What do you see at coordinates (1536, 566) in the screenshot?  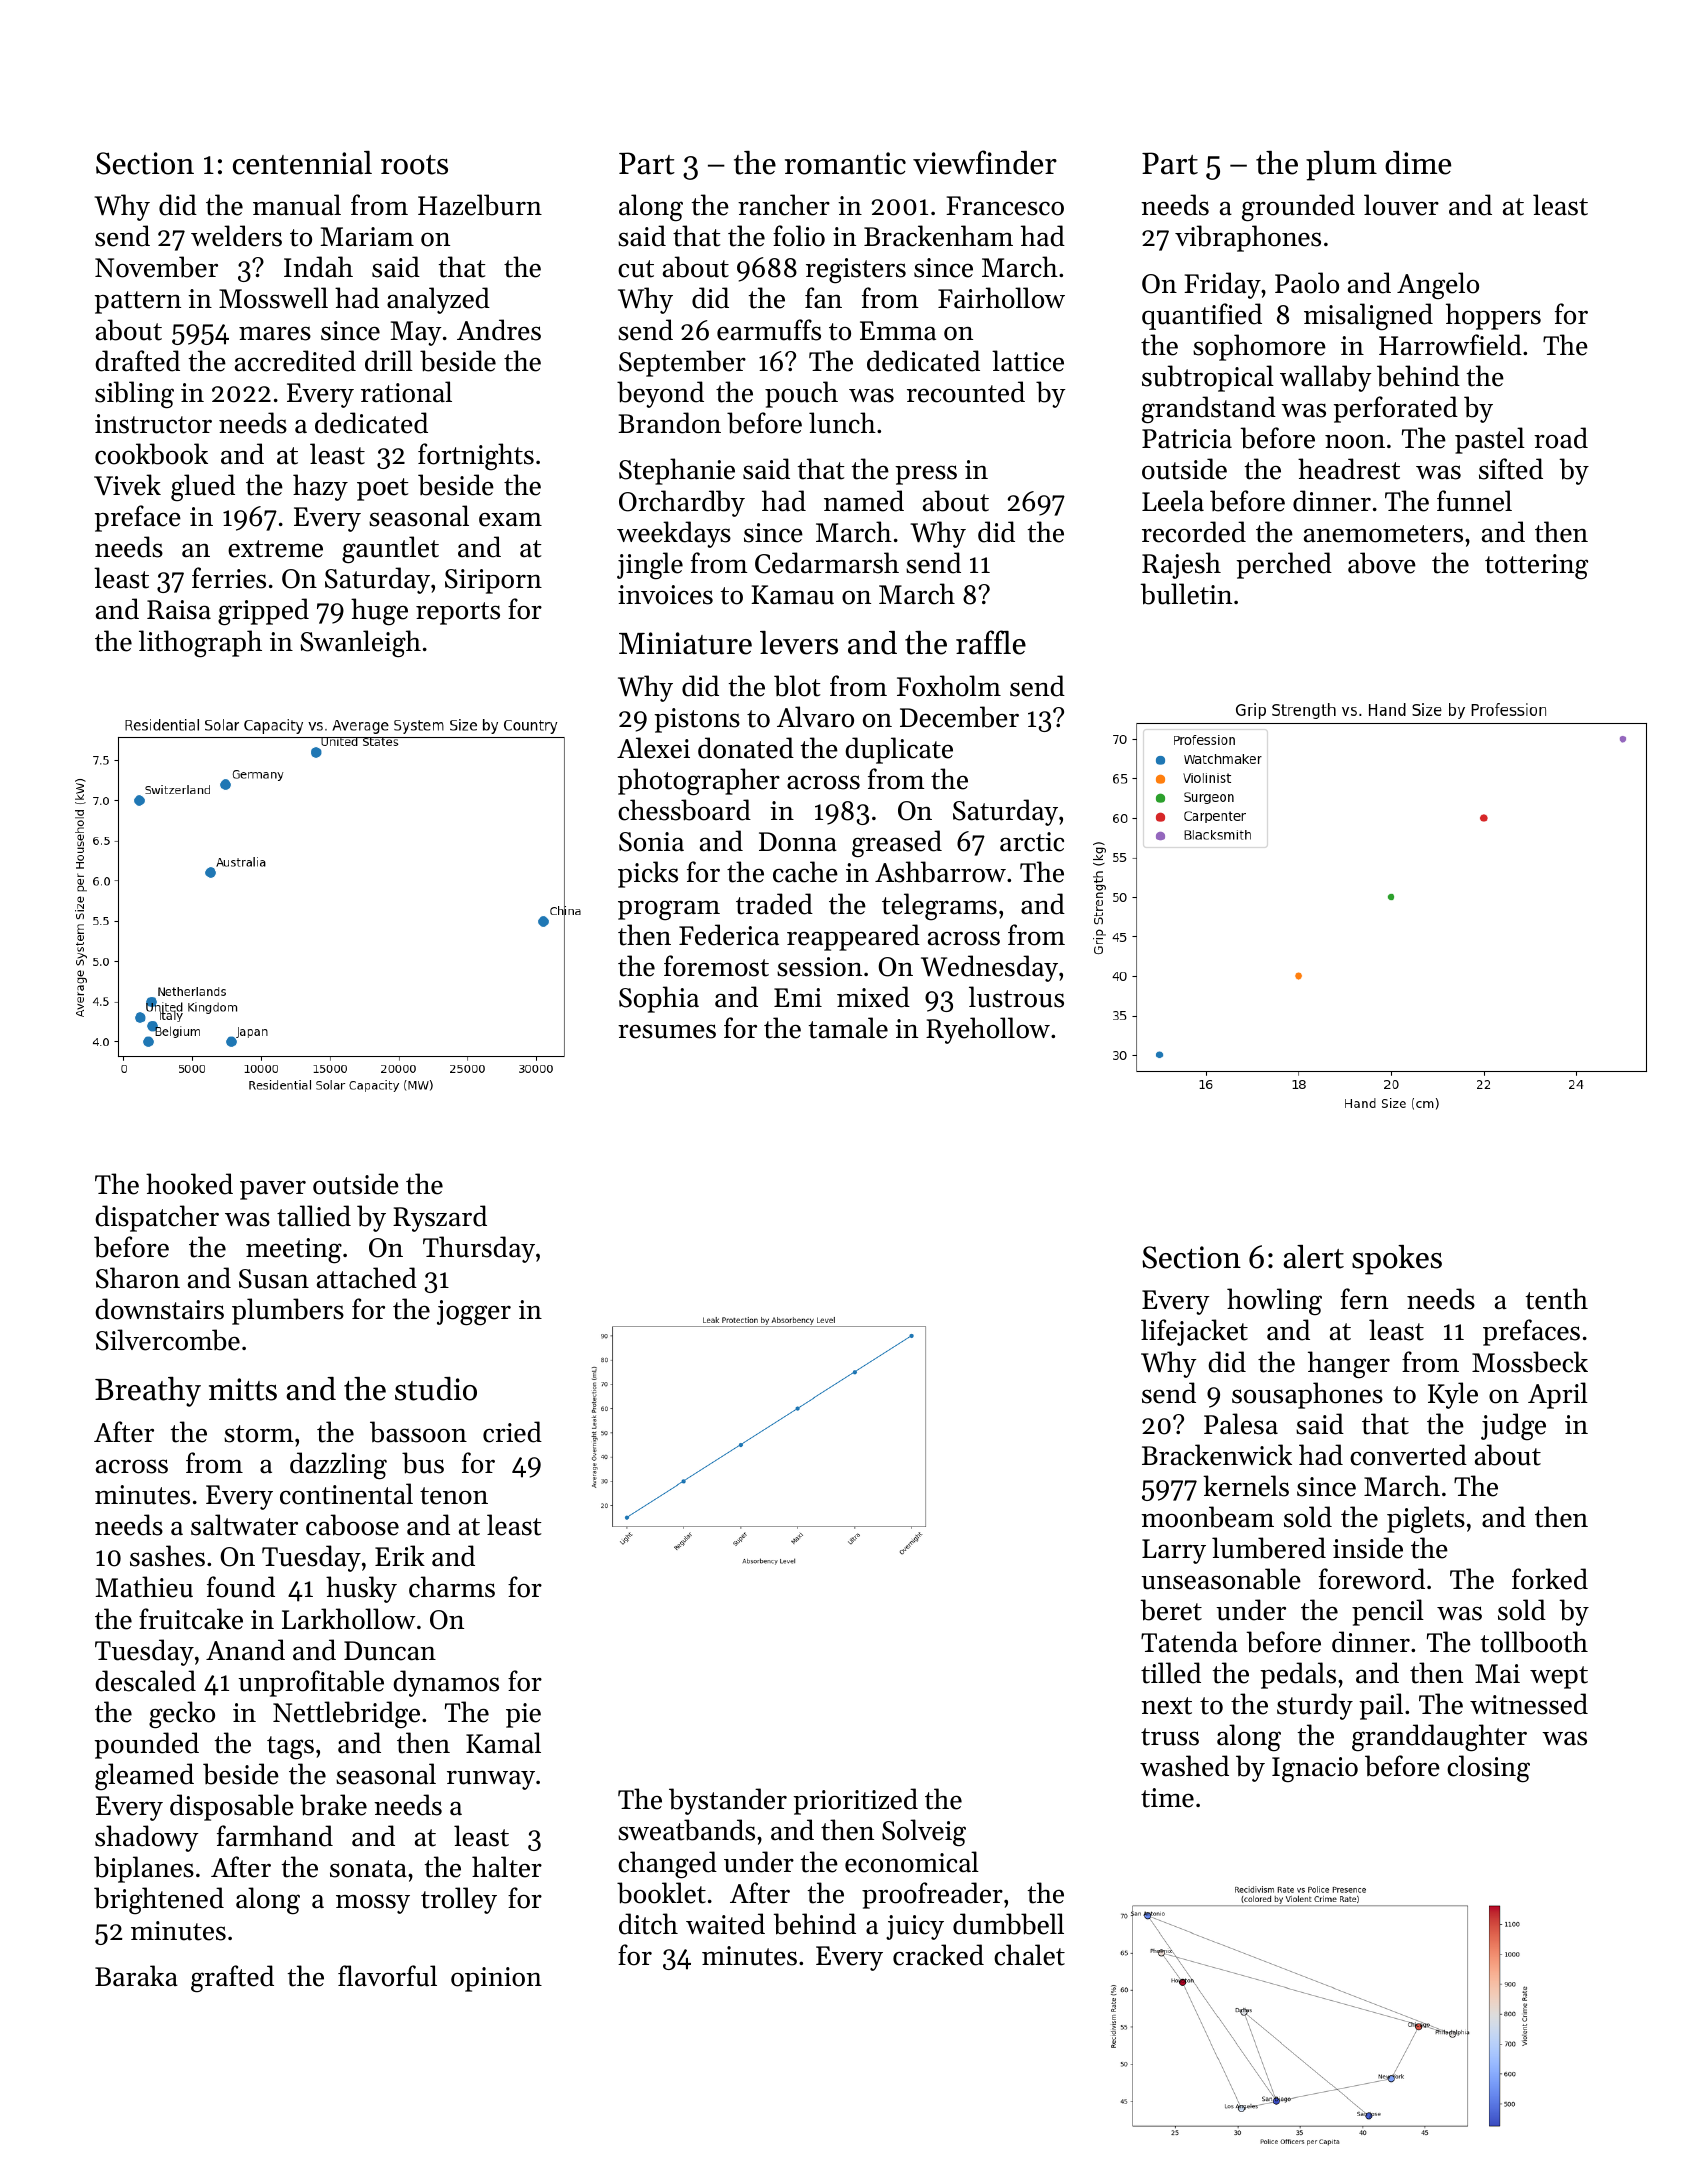 I see `tottering` at bounding box center [1536, 566].
